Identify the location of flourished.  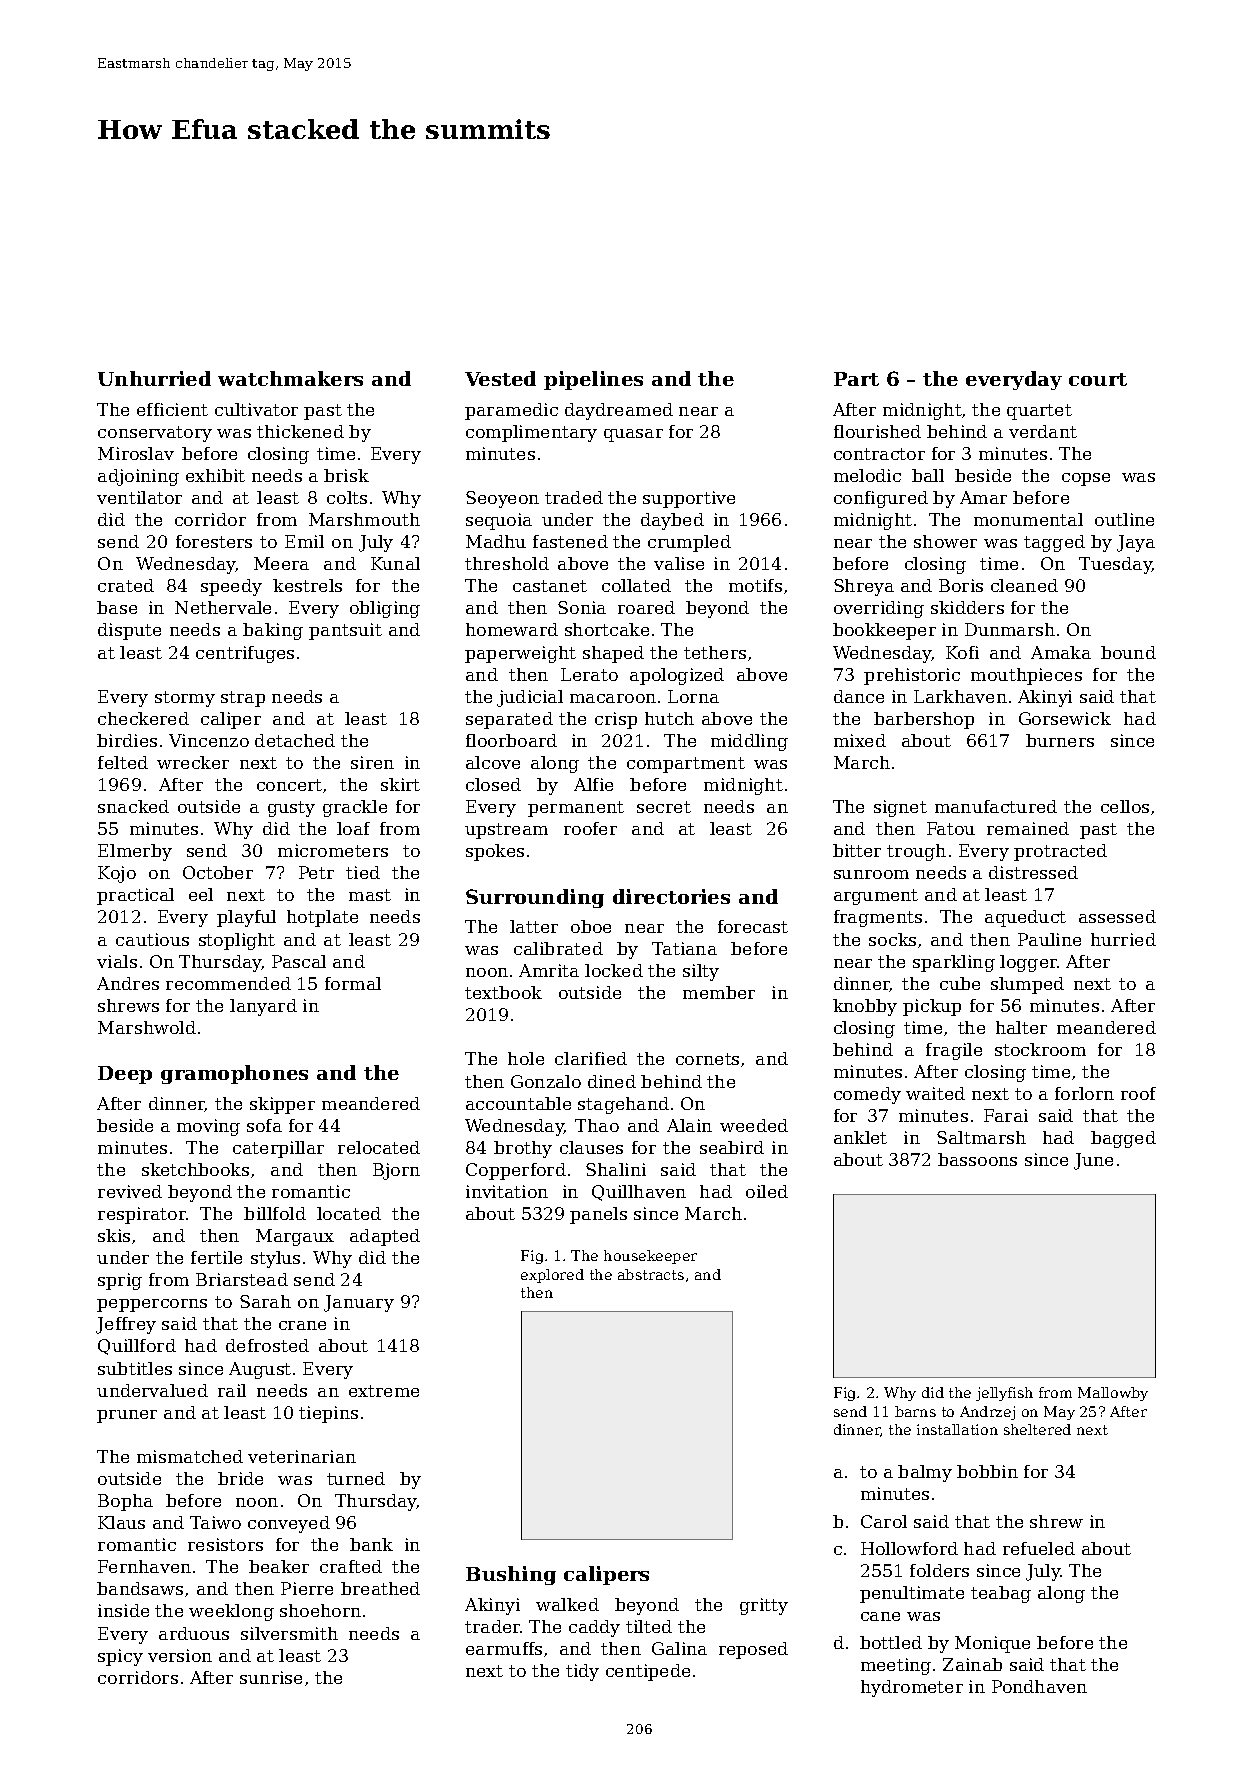
(877, 431).
